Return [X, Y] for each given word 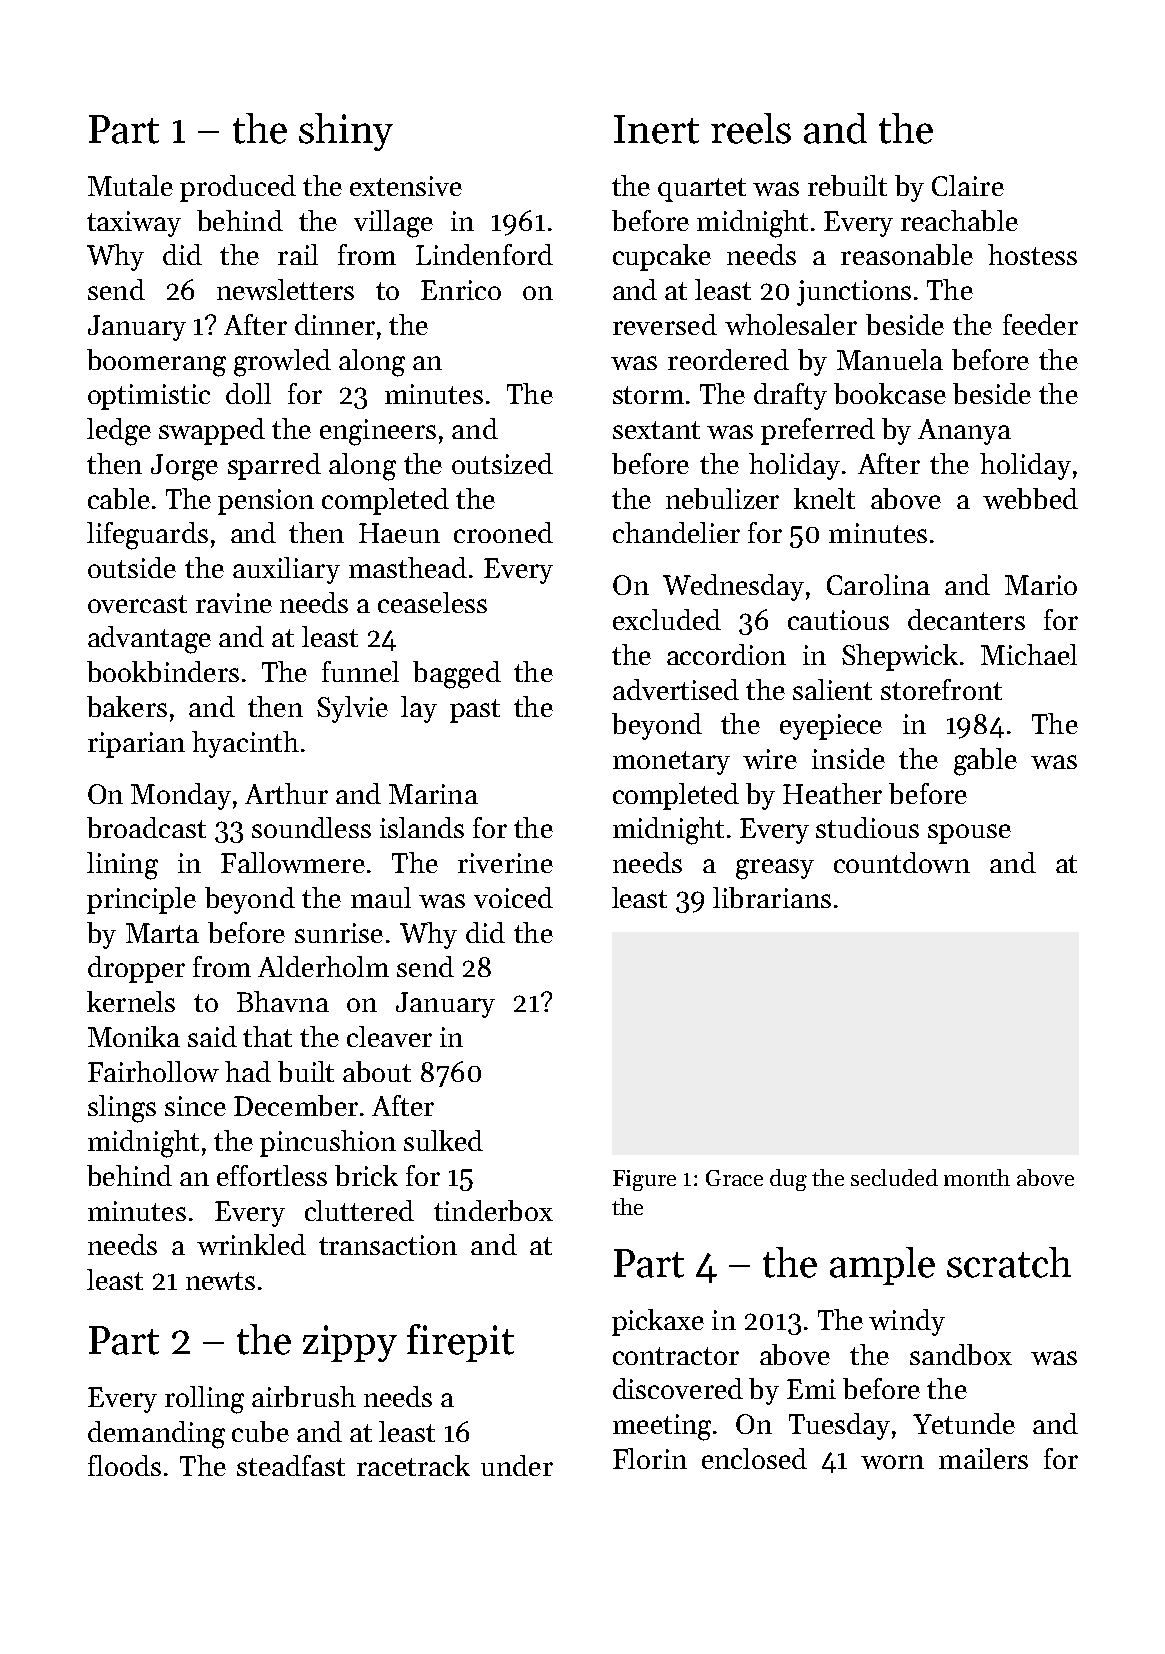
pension [266, 502]
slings [122, 1109]
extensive [406, 186]
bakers [127, 706]
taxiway [134, 224]
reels [751, 128]
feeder [1040, 324]
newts [220, 1281]
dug [788, 1180]
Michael [1029, 654]
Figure [644, 1180]
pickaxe [658, 1322]
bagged [457, 675]
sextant [656, 430]
